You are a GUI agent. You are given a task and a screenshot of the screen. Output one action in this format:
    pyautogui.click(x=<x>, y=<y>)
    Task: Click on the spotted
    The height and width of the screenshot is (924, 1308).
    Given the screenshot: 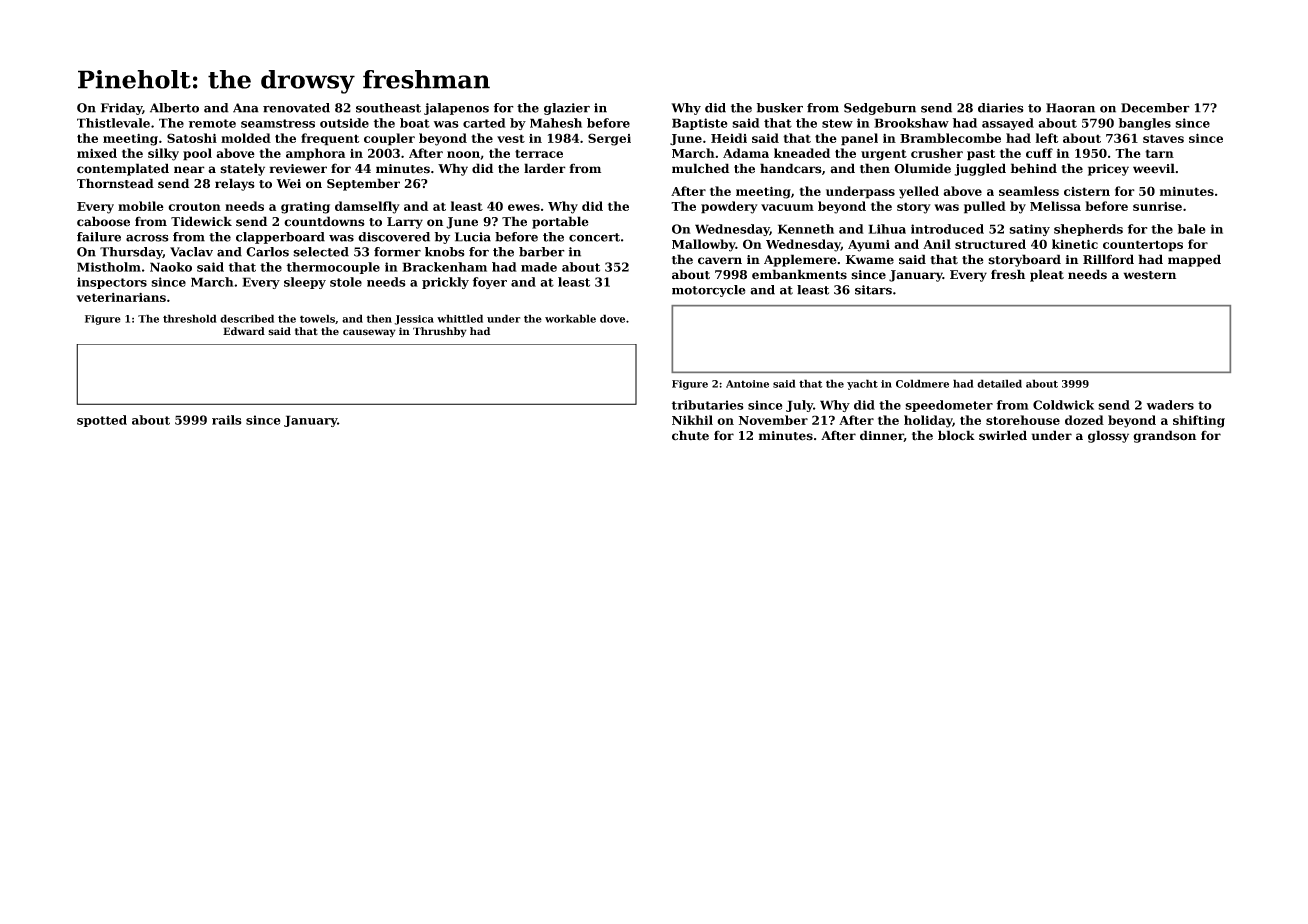 What is the action you would take?
    pyautogui.click(x=102, y=421)
